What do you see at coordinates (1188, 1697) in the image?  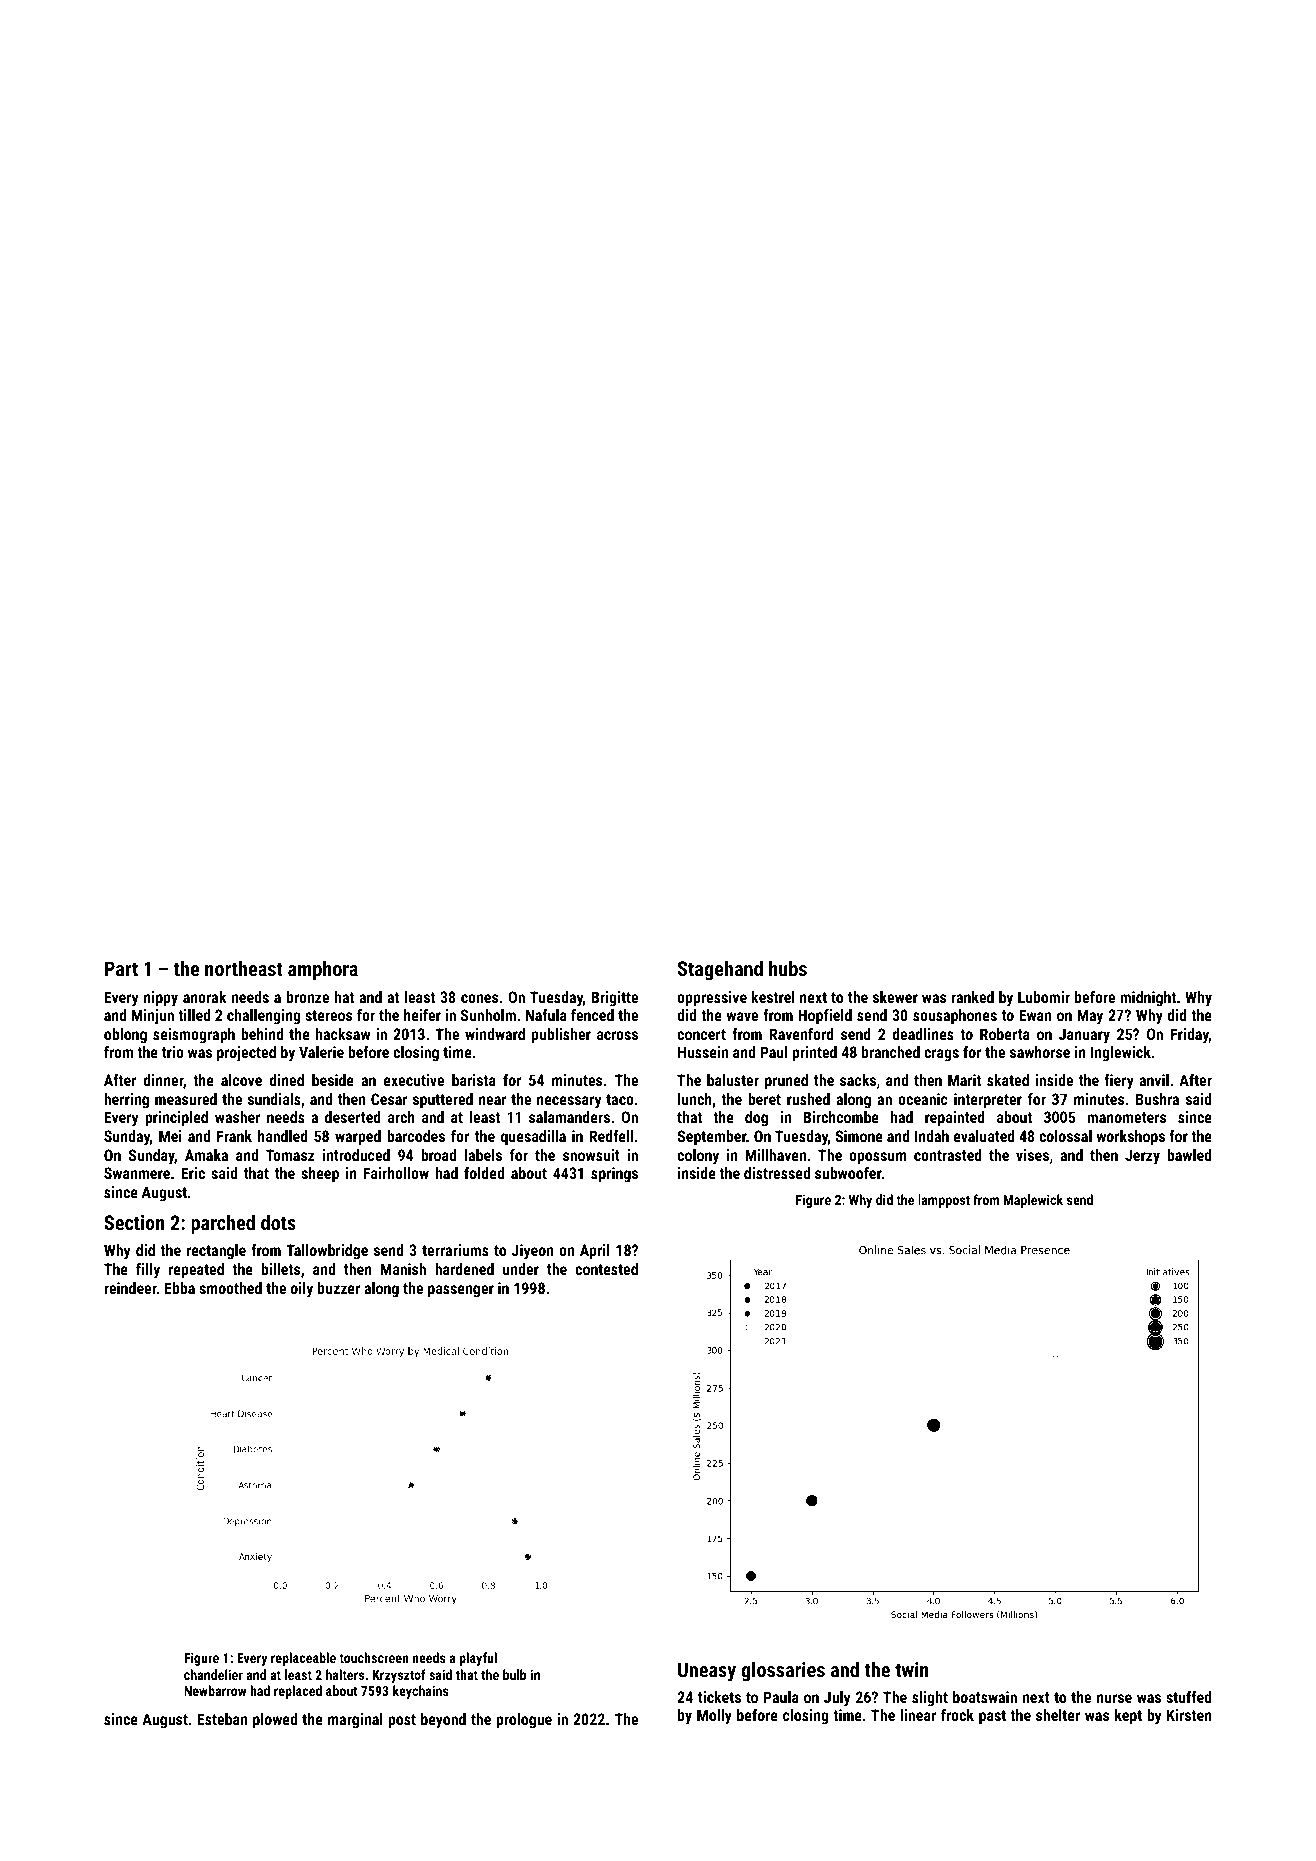 I see `stuffed` at bounding box center [1188, 1697].
